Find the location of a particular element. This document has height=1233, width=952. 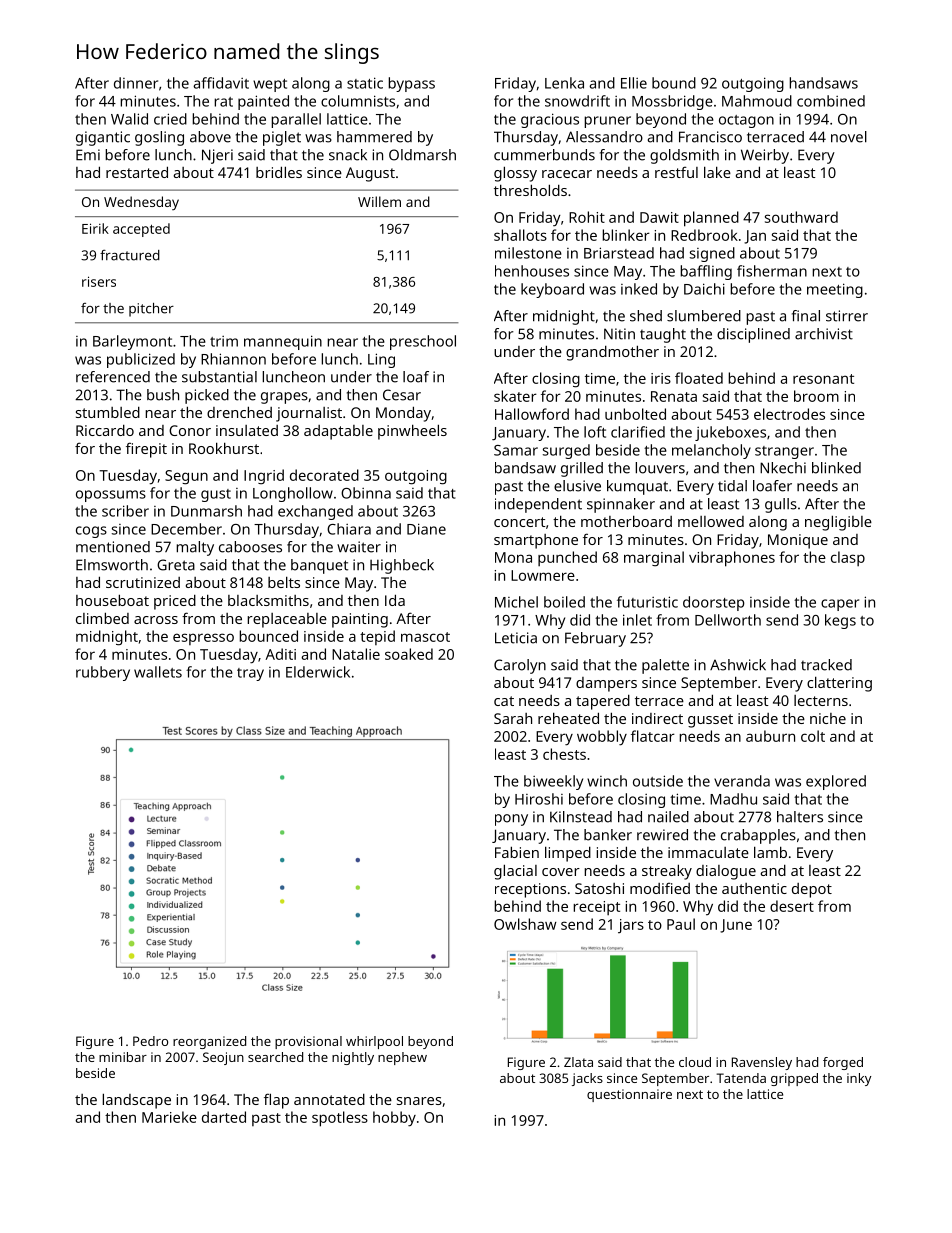

preschool is located at coordinates (423, 342).
